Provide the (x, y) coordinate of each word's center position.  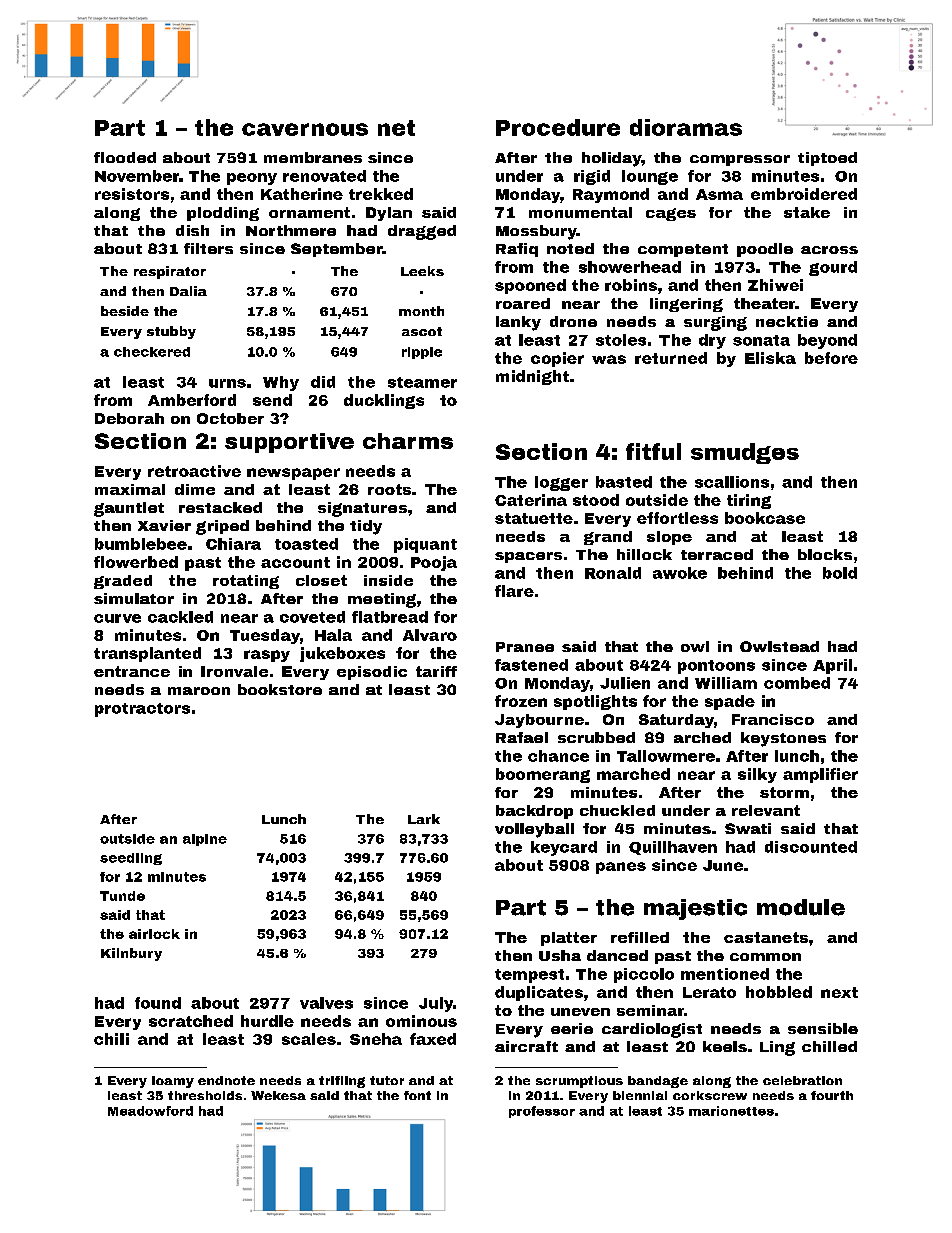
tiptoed (827, 159)
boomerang (543, 775)
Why (281, 383)
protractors (142, 710)
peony (252, 179)
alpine (205, 840)
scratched (191, 1021)
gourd (833, 268)
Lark (424, 819)
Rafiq (517, 250)
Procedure (558, 127)
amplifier (820, 775)
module (801, 907)
